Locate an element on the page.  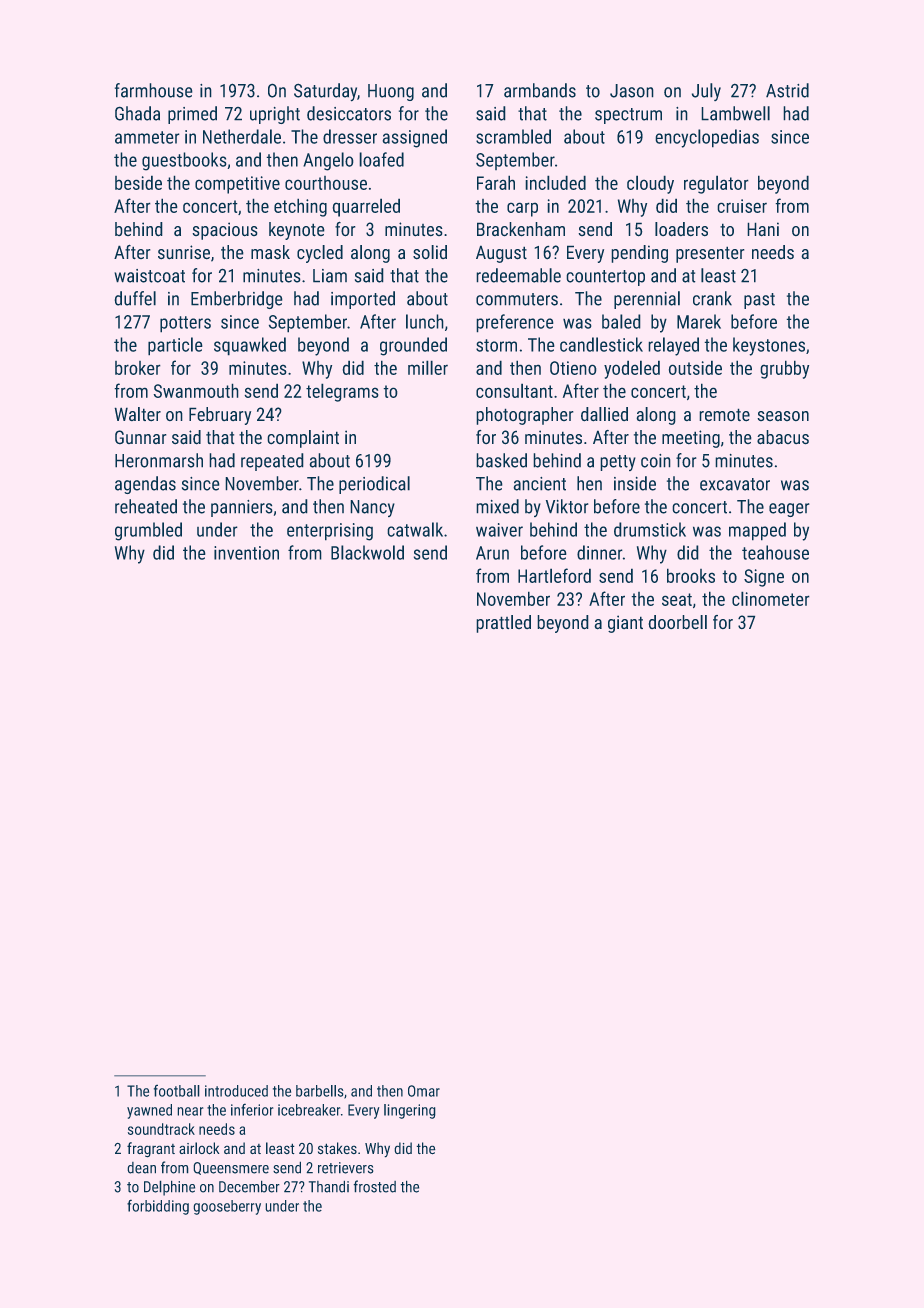
Ghada is located at coordinates (137, 113).
